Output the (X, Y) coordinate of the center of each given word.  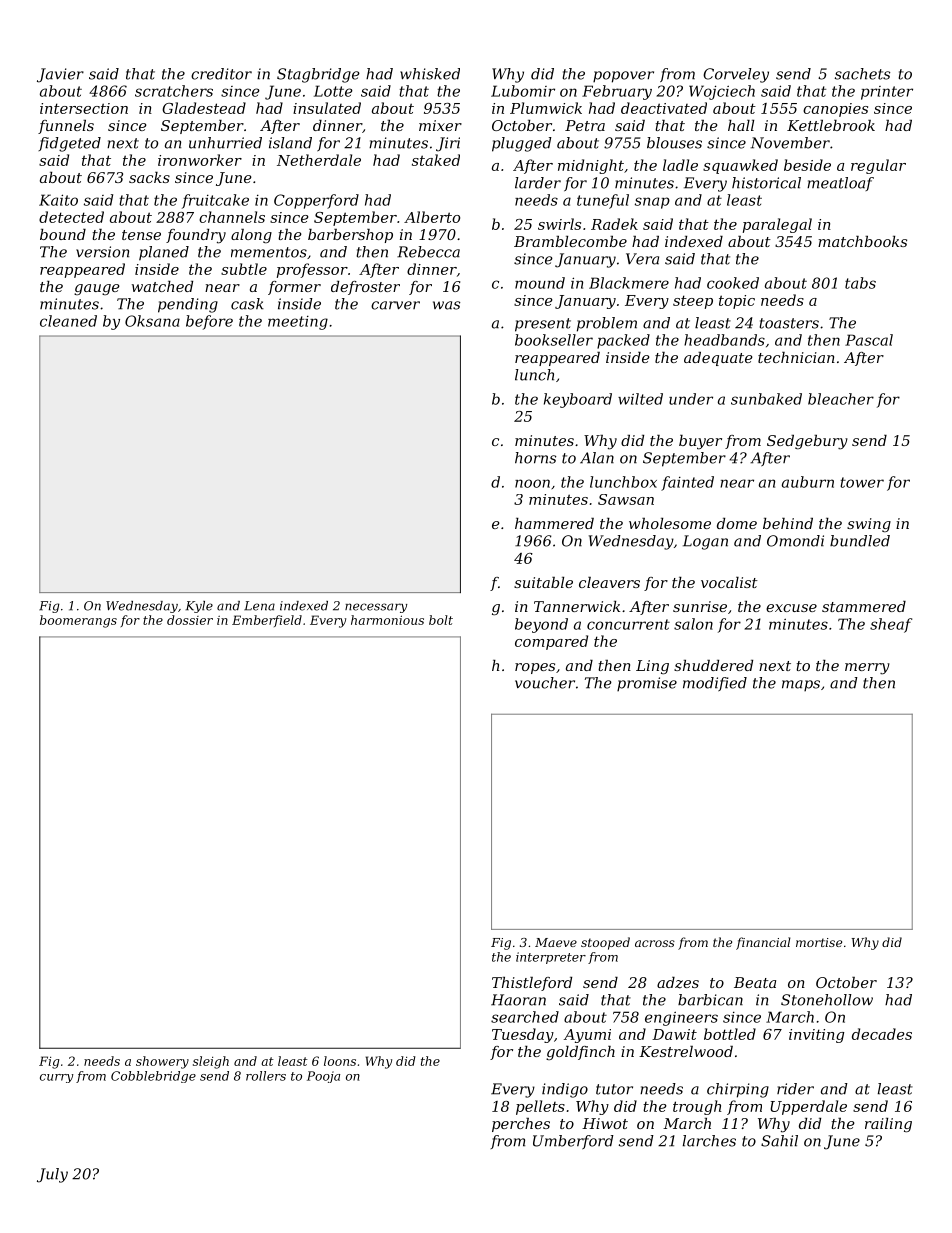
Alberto (432, 217)
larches (709, 1141)
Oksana (152, 321)
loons (340, 1061)
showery (162, 1062)
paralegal (777, 225)
